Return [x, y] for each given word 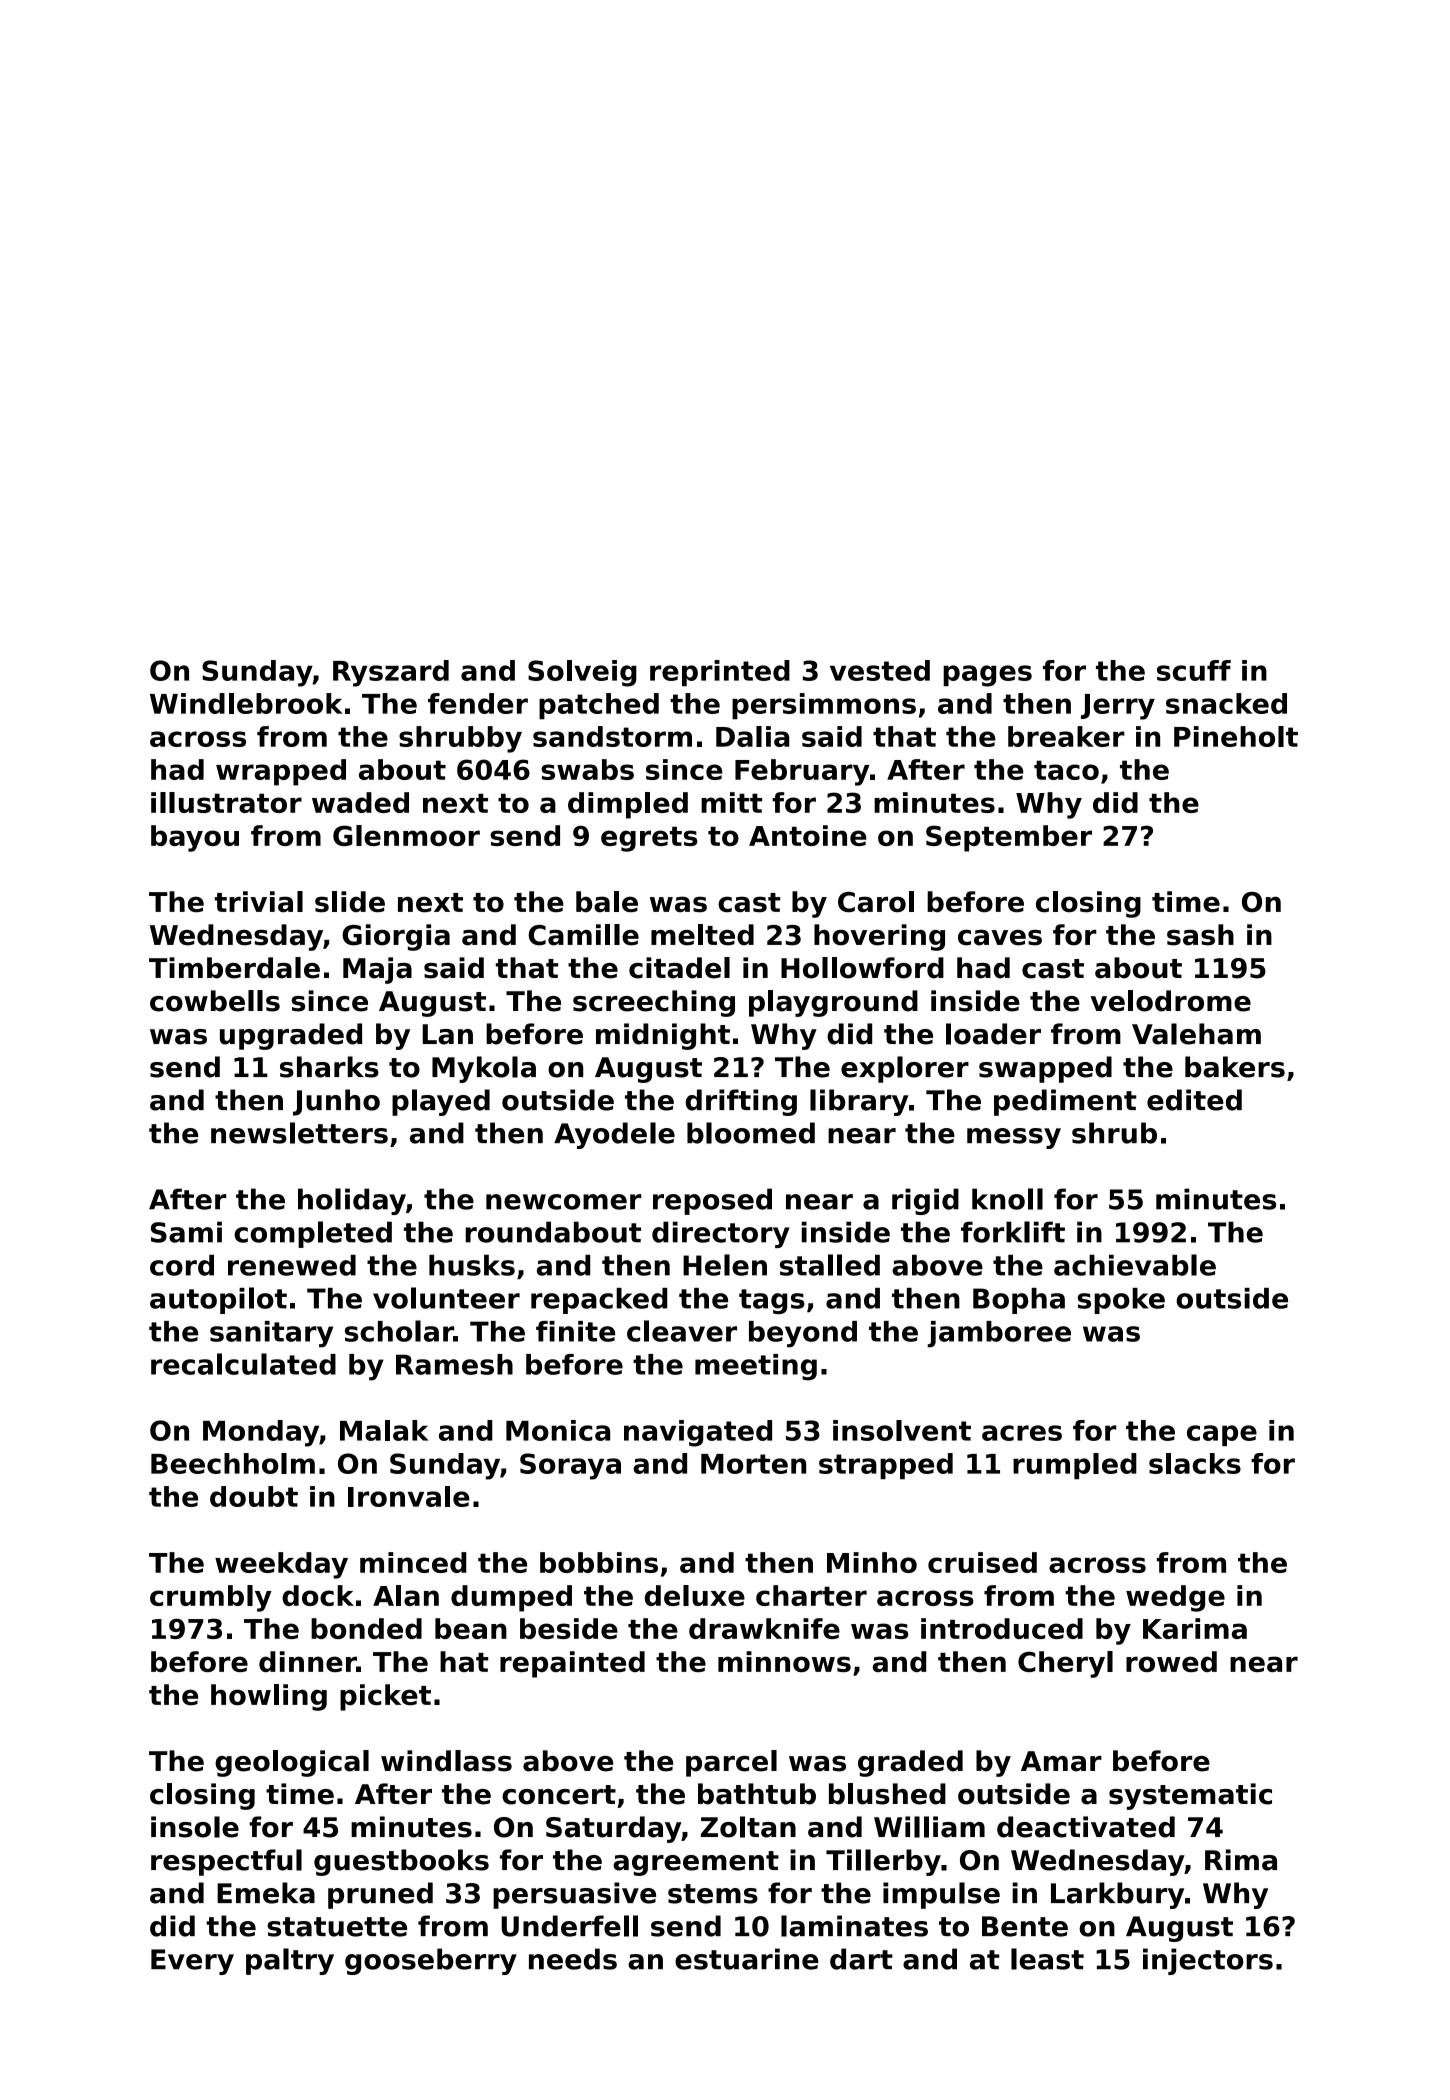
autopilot [218, 1300]
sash [1200, 935]
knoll [1007, 1199]
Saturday [613, 1829]
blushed [887, 1794]
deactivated [1086, 1827]
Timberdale [234, 968]
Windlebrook [246, 703]
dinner [307, 1661]
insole [195, 1827]
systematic [1190, 1796]
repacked [599, 1301]
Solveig [582, 673]
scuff [1194, 670]
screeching [654, 1003]
